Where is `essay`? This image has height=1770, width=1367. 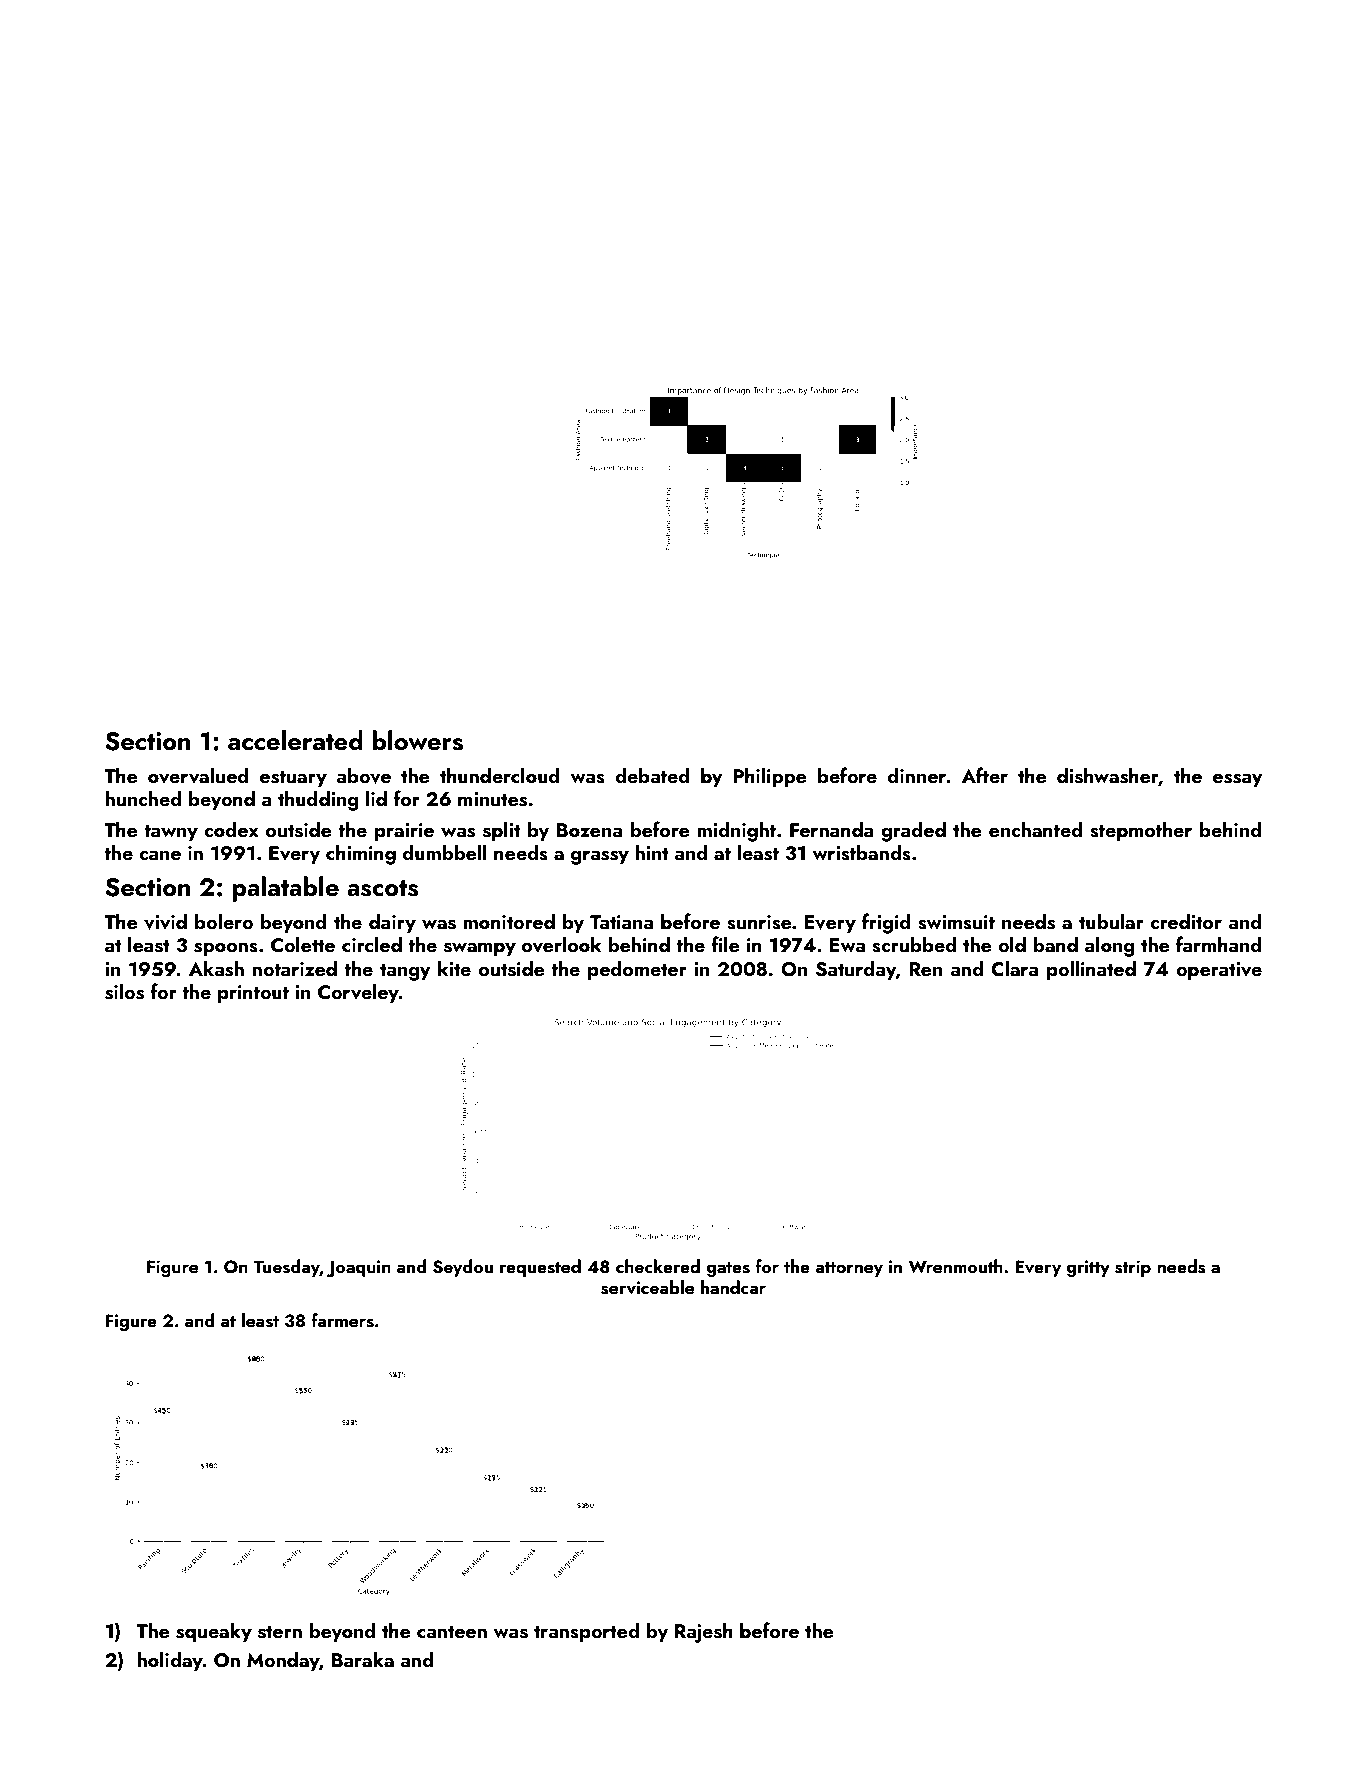
essay is located at coordinates (1237, 781).
